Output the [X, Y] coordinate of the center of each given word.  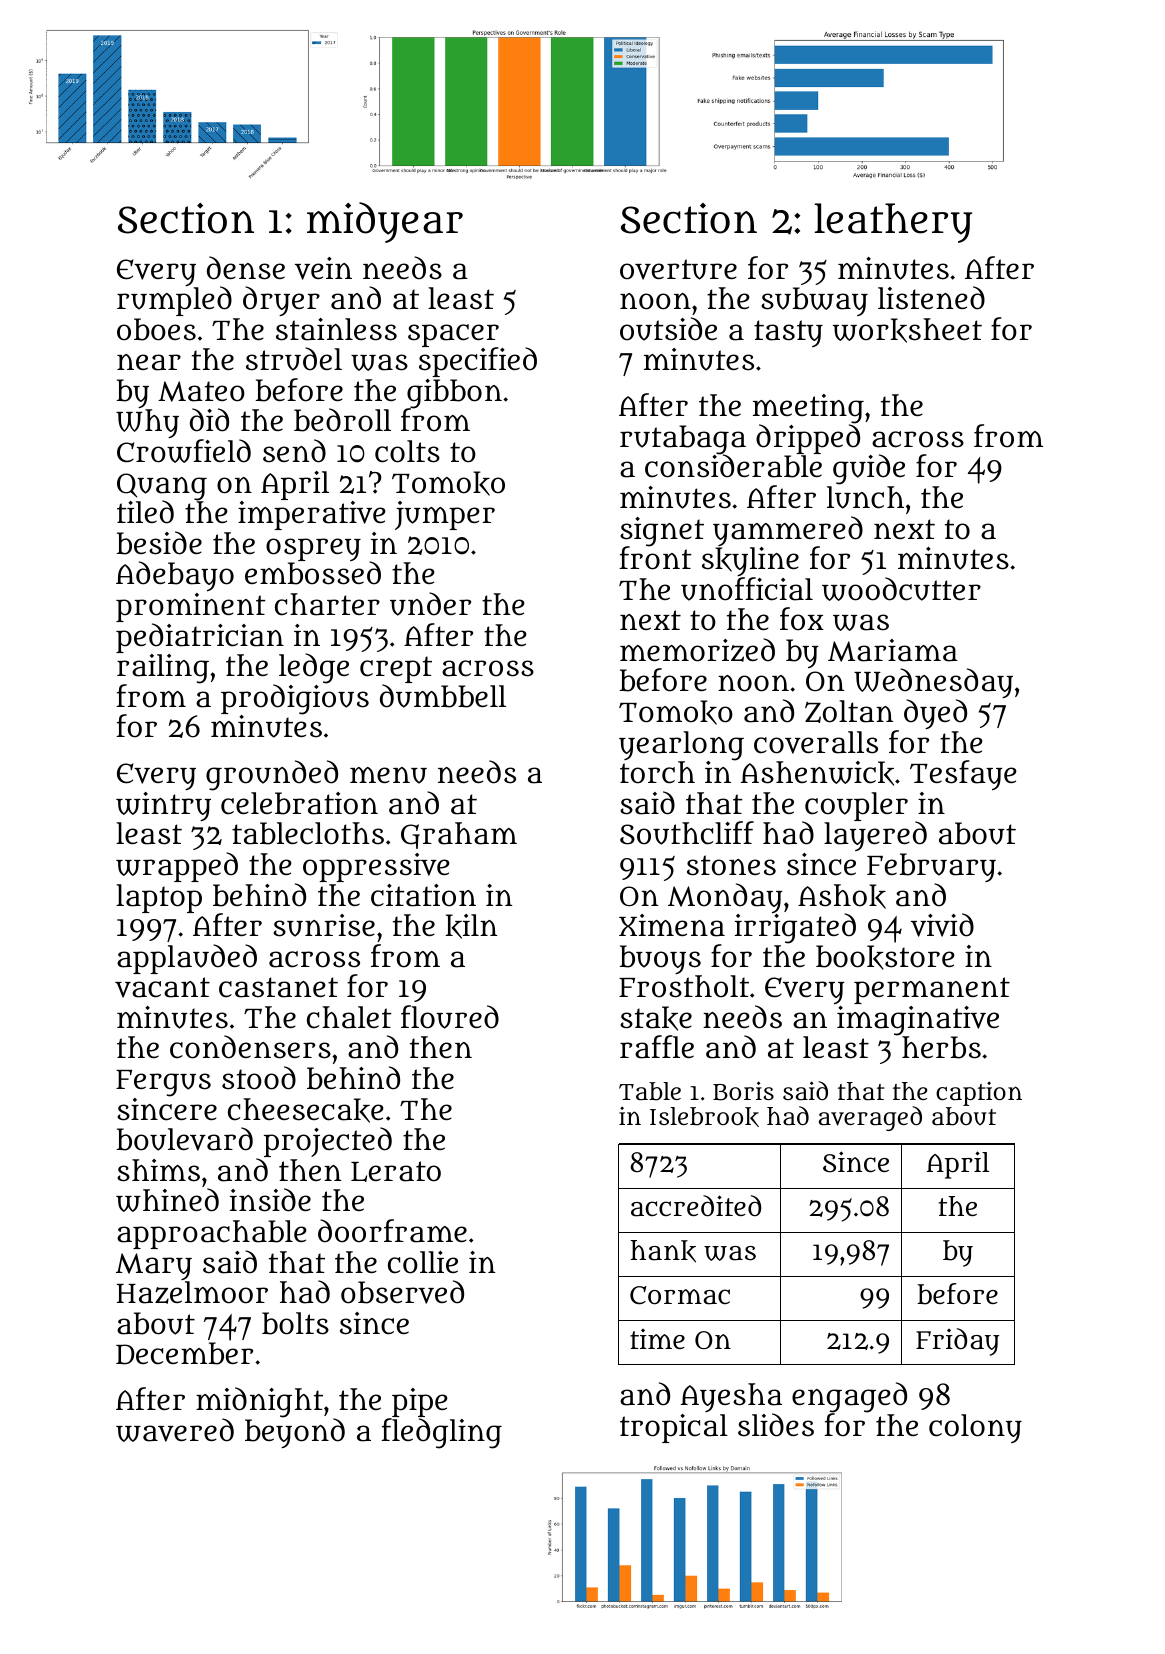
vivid [942, 925]
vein [323, 268]
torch [657, 772]
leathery [893, 223]
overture [678, 269]
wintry [163, 806]
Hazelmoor [192, 1292]
